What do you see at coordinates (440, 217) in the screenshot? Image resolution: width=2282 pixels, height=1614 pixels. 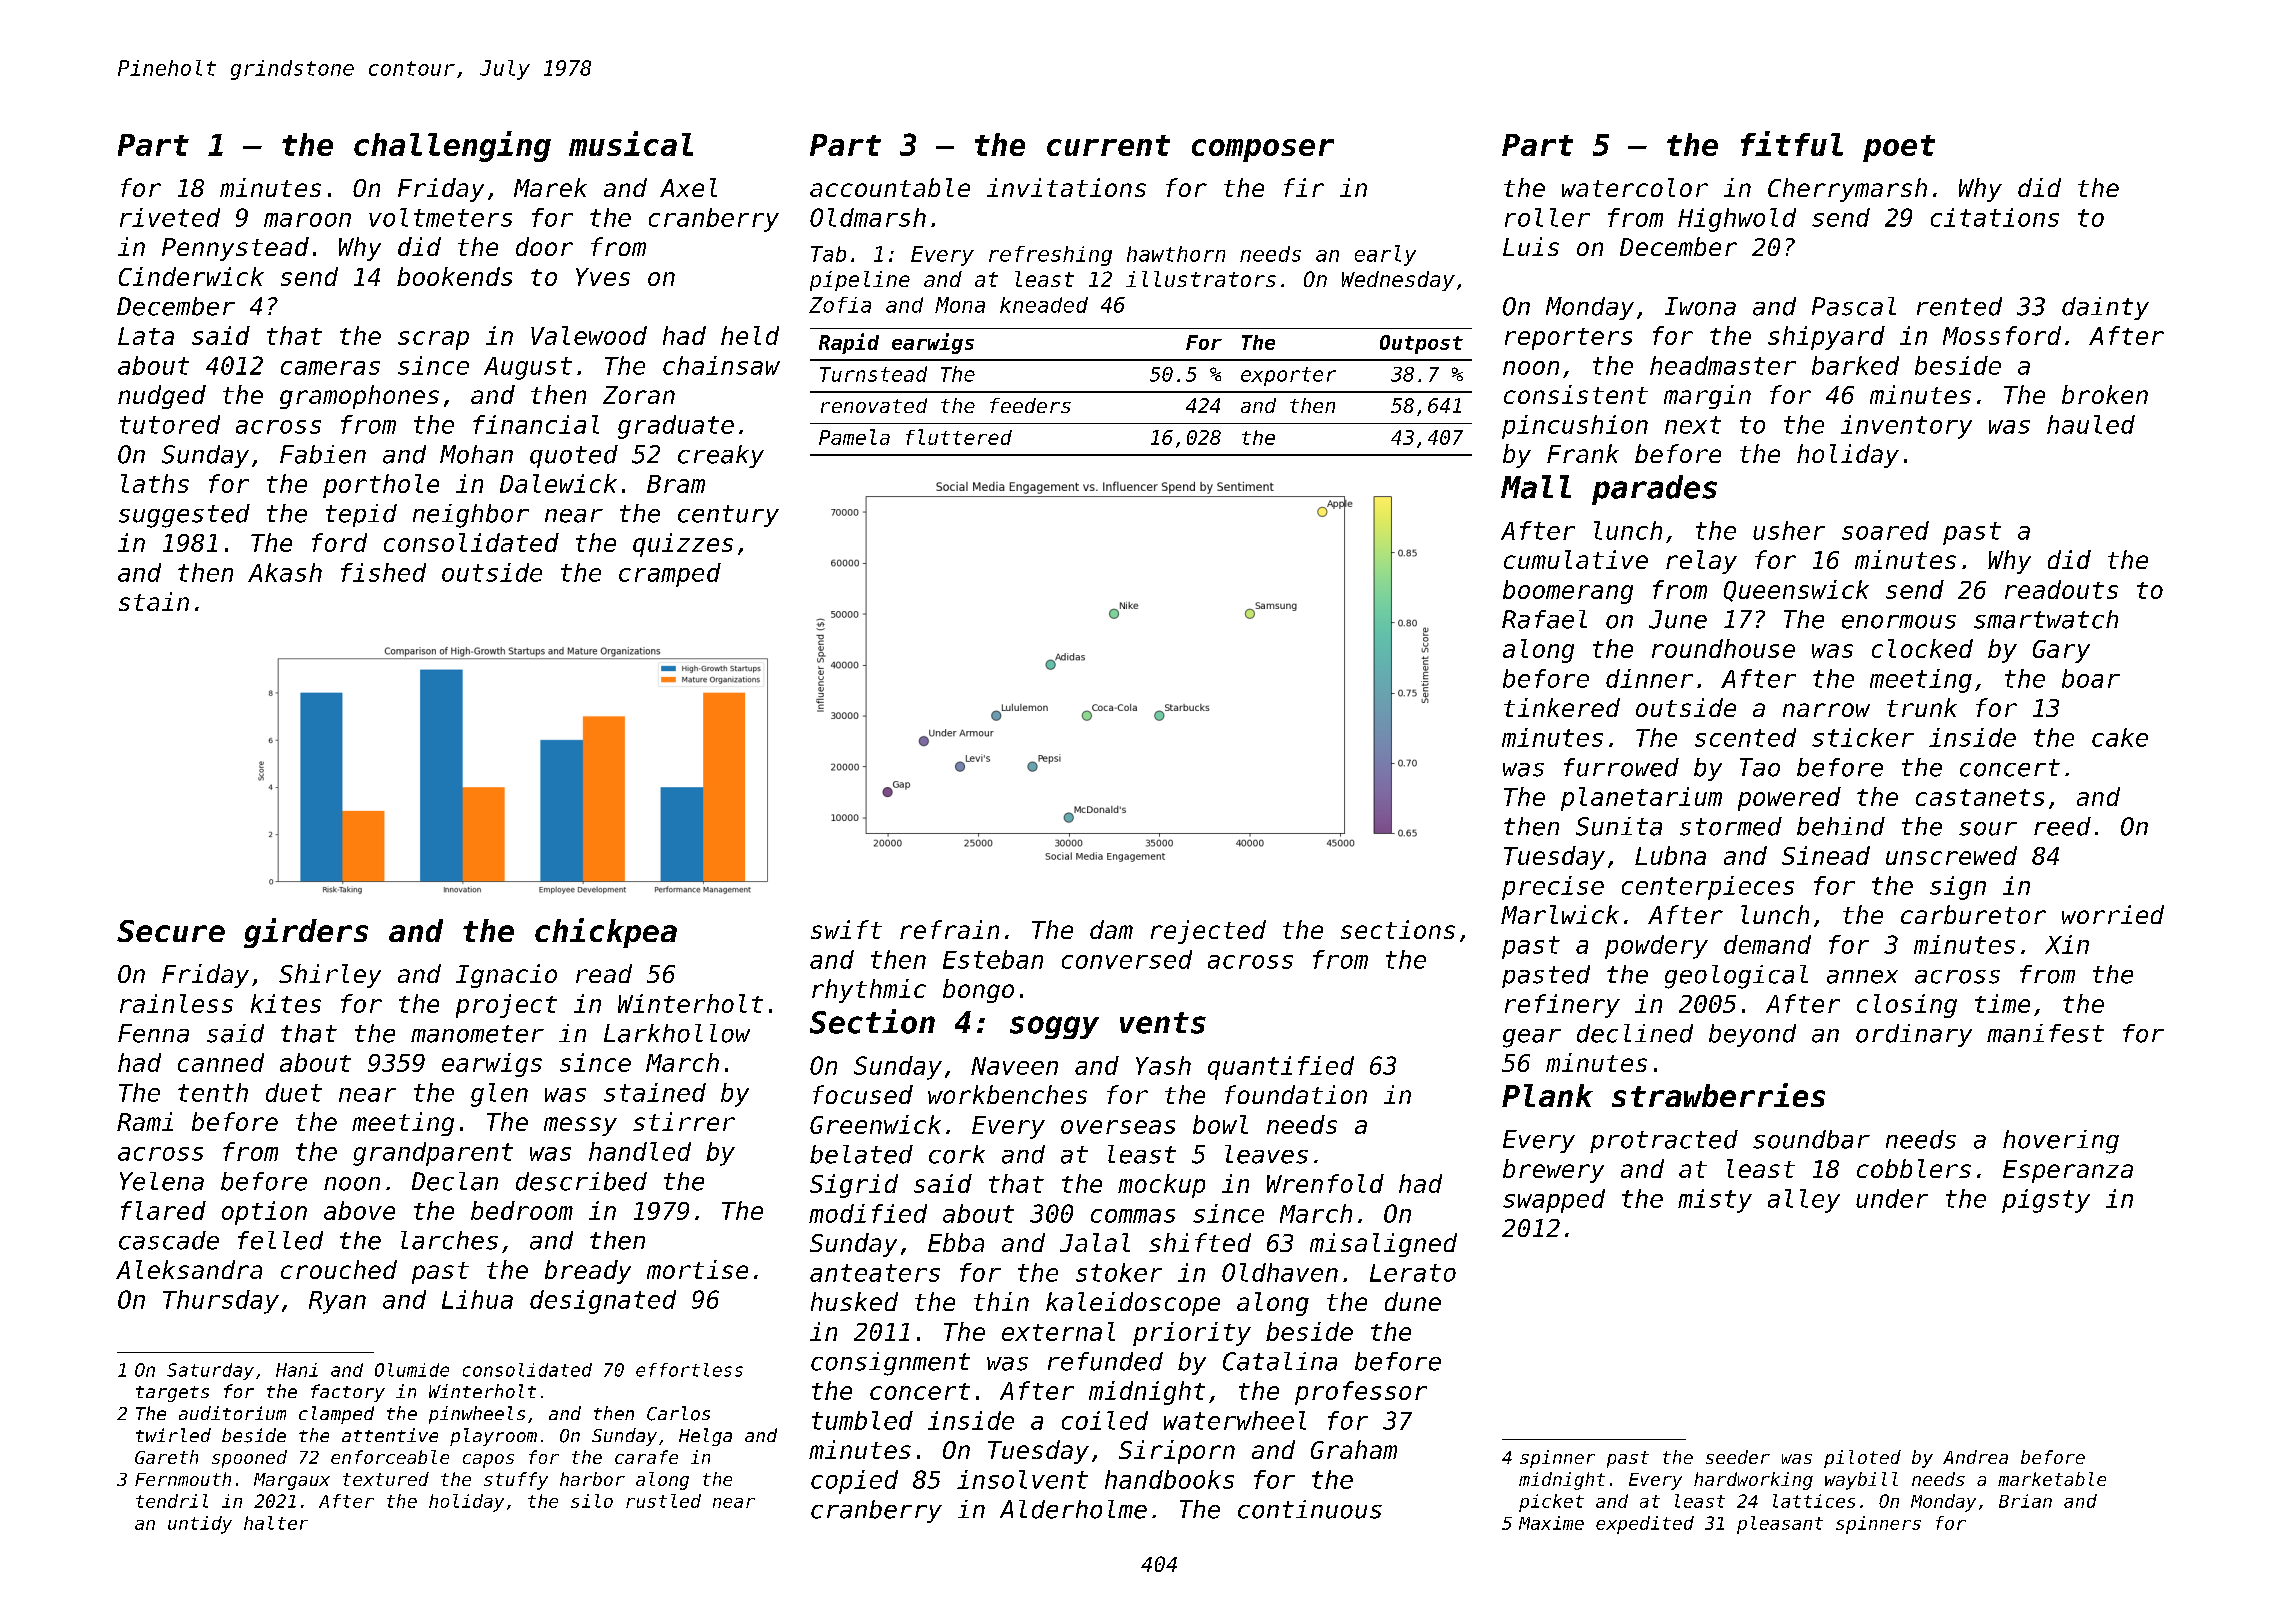 I see `voltmeters` at bounding box center [440, 217].
